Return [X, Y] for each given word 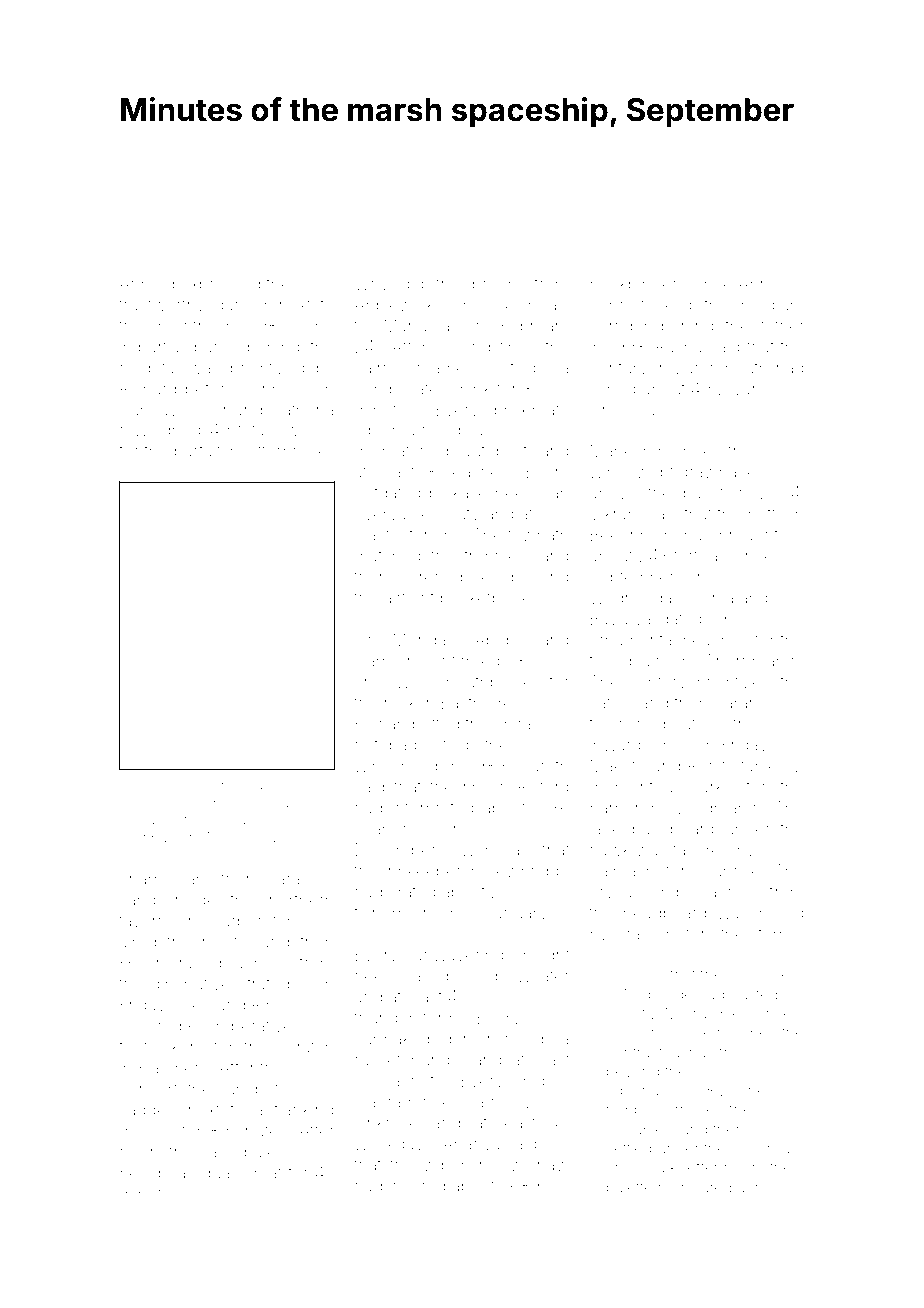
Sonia [712, 597]
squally [220, 1174]
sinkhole [386, 1122]
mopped [747, 1034]
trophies [495, 557]
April [754, 285]
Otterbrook [285, 450]
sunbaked [392, 1038]
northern [301, 899]
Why [371, 285]
